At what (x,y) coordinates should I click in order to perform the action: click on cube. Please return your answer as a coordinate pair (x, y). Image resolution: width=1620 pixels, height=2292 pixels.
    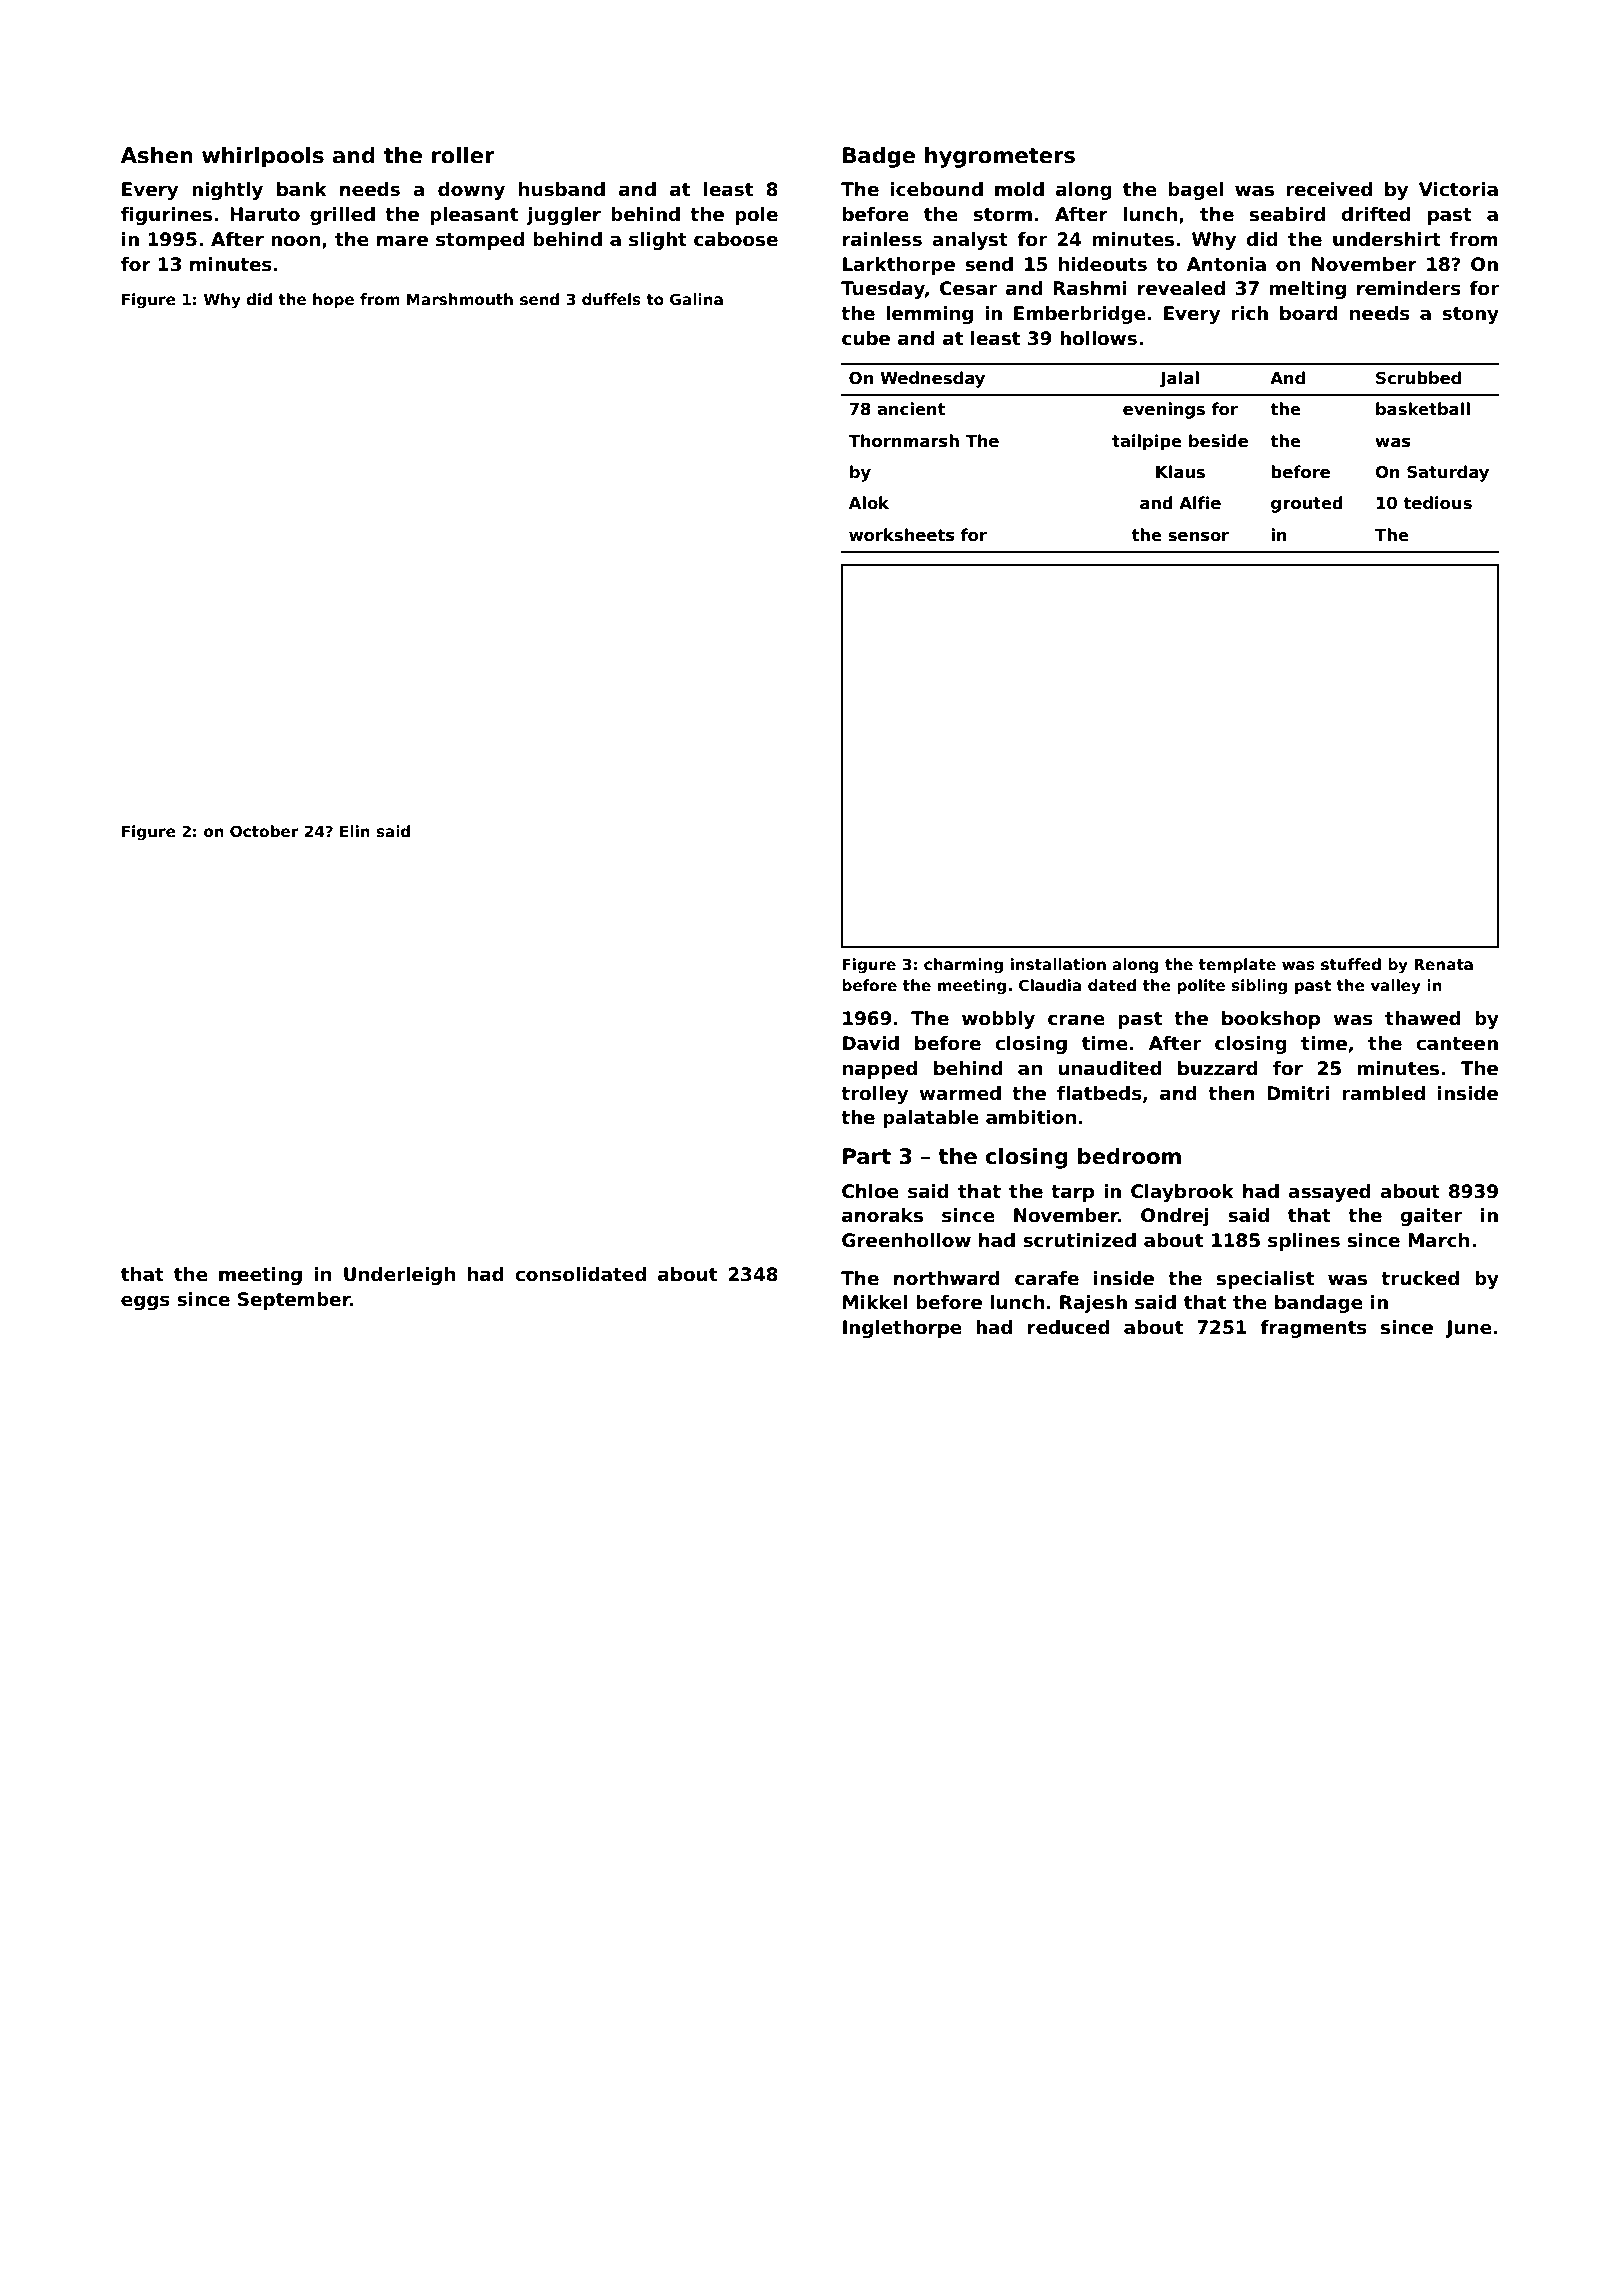
    Looking at the image, I should click on (866, 338).
